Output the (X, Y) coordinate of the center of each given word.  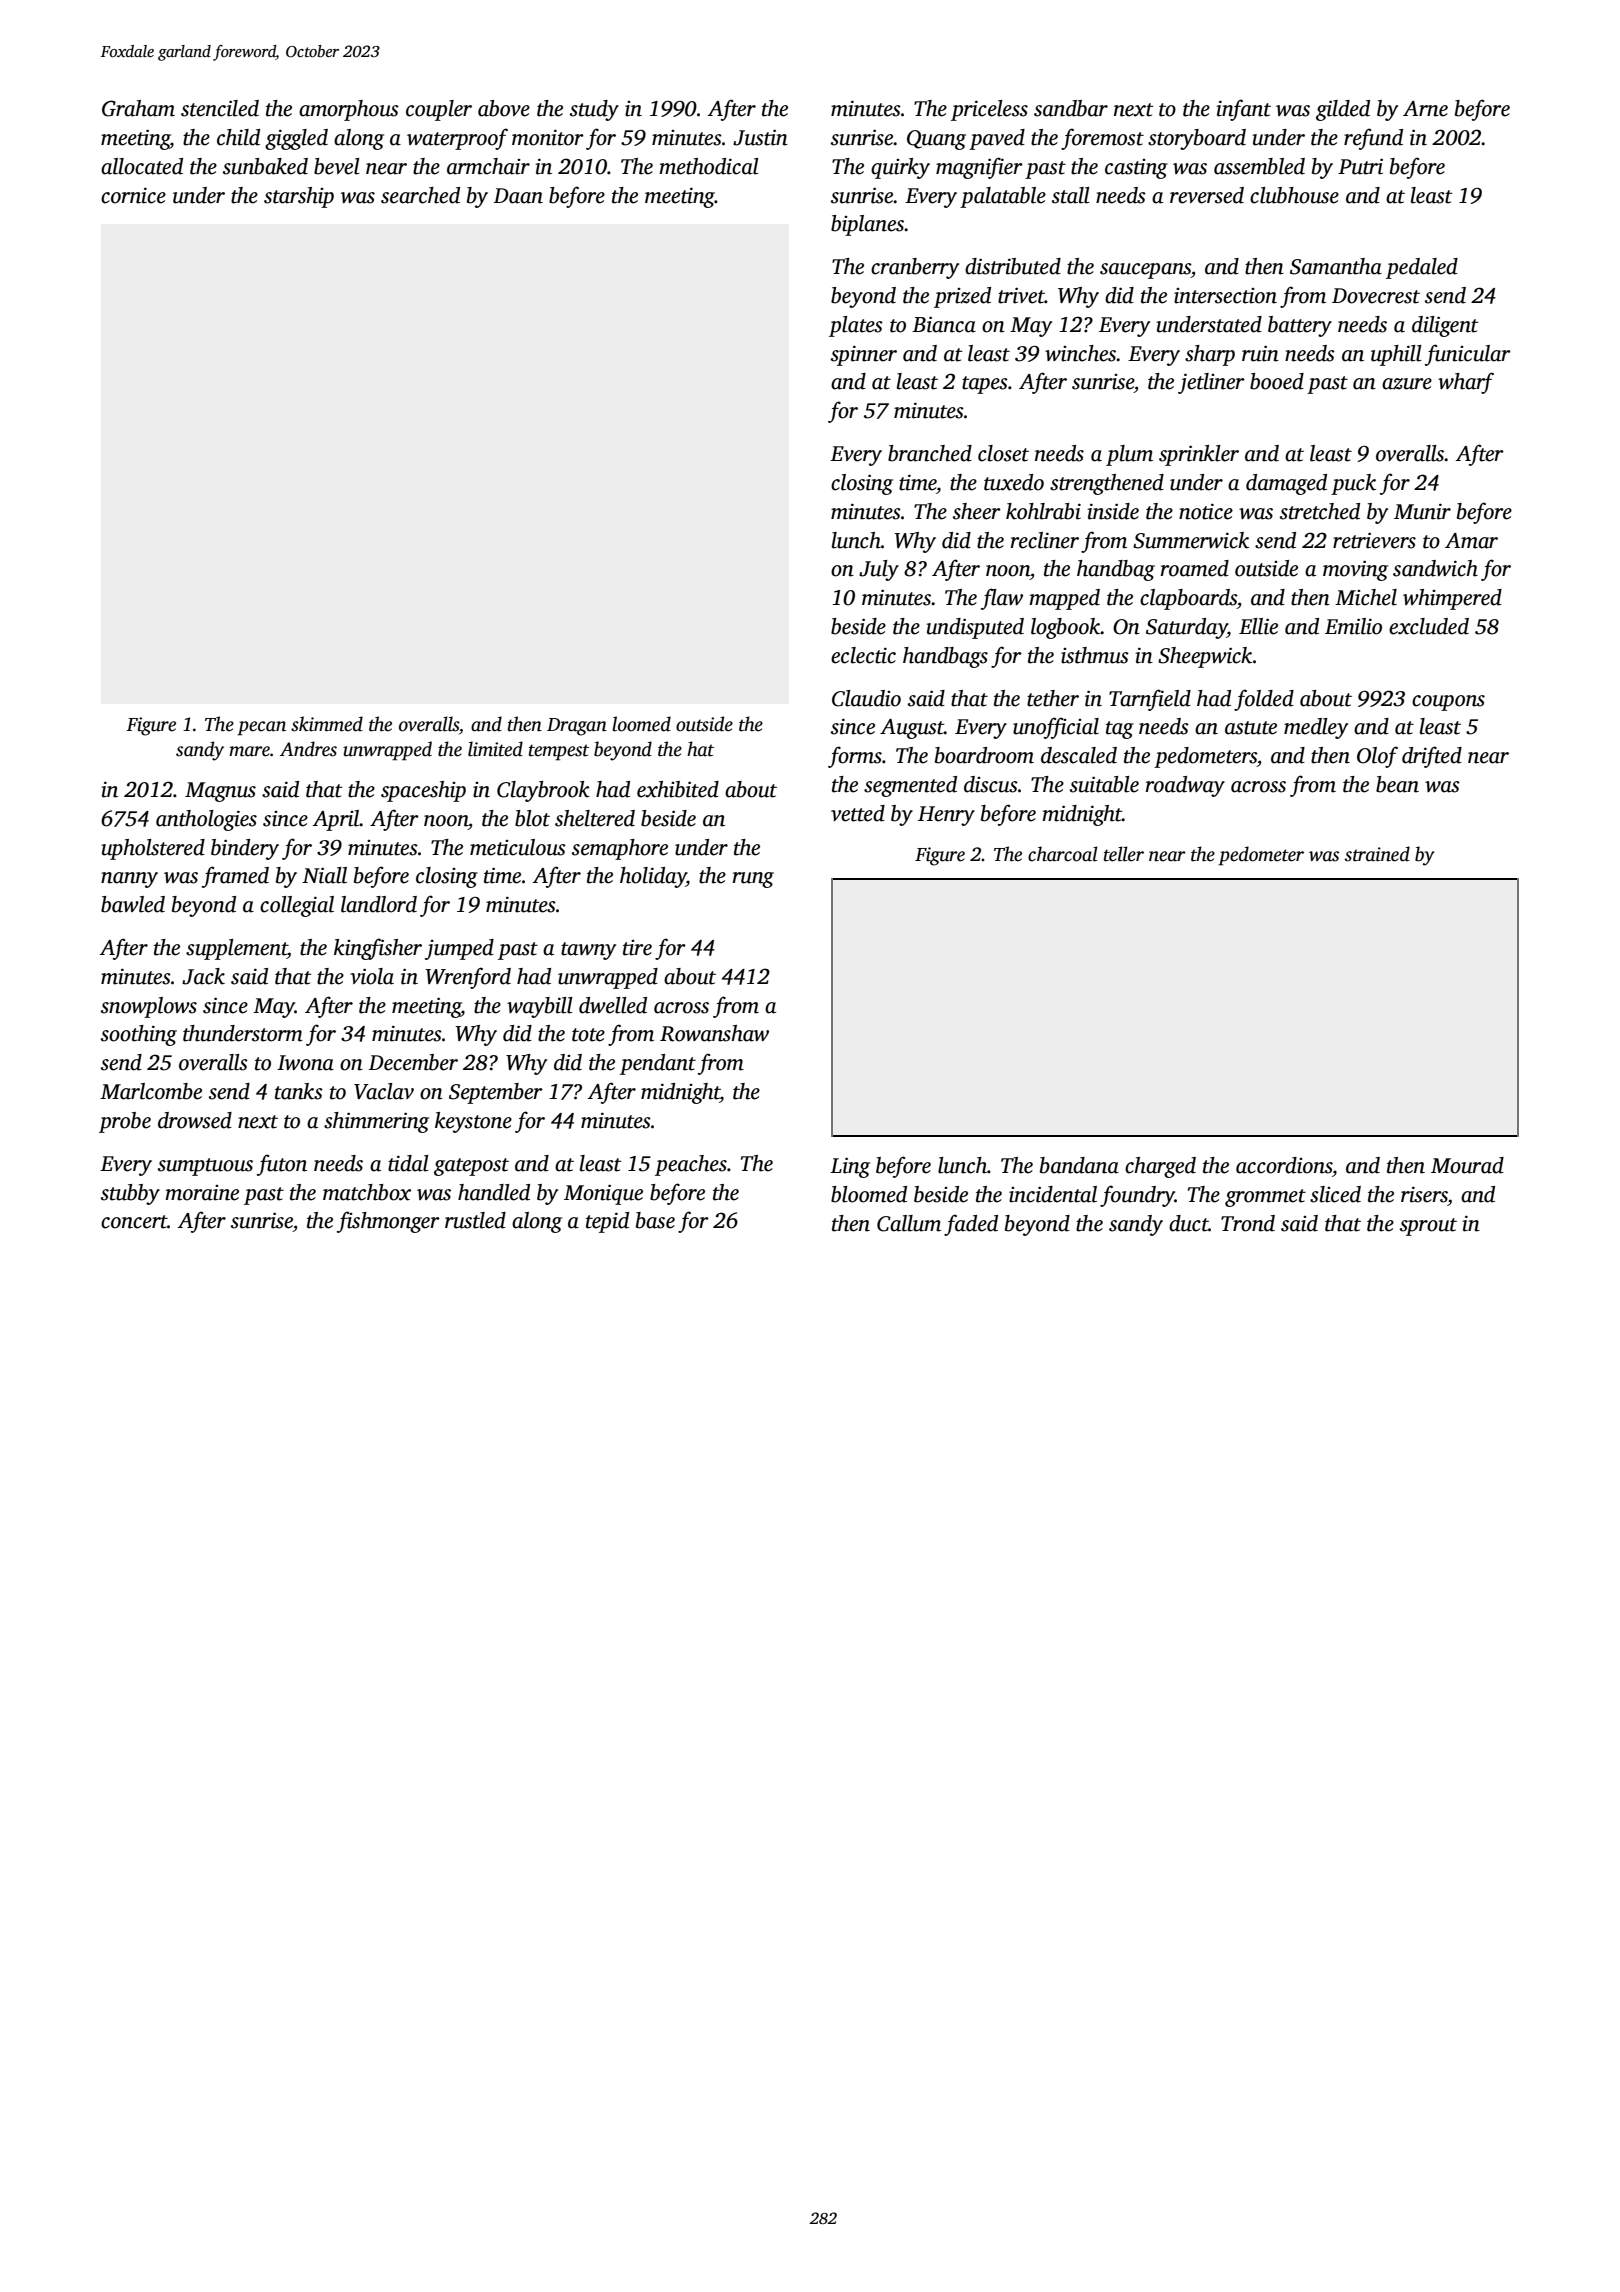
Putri (1360, 166)
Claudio (866, 698)
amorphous (349, 110)
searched (420, 195)
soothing (139, 1035)
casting (1136, 169)
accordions (1284, 1165)
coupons (1448, 703)
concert (134, 1222)
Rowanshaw (714, 1033)
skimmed (327, 724)
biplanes (868, 225)
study (594, 110)
